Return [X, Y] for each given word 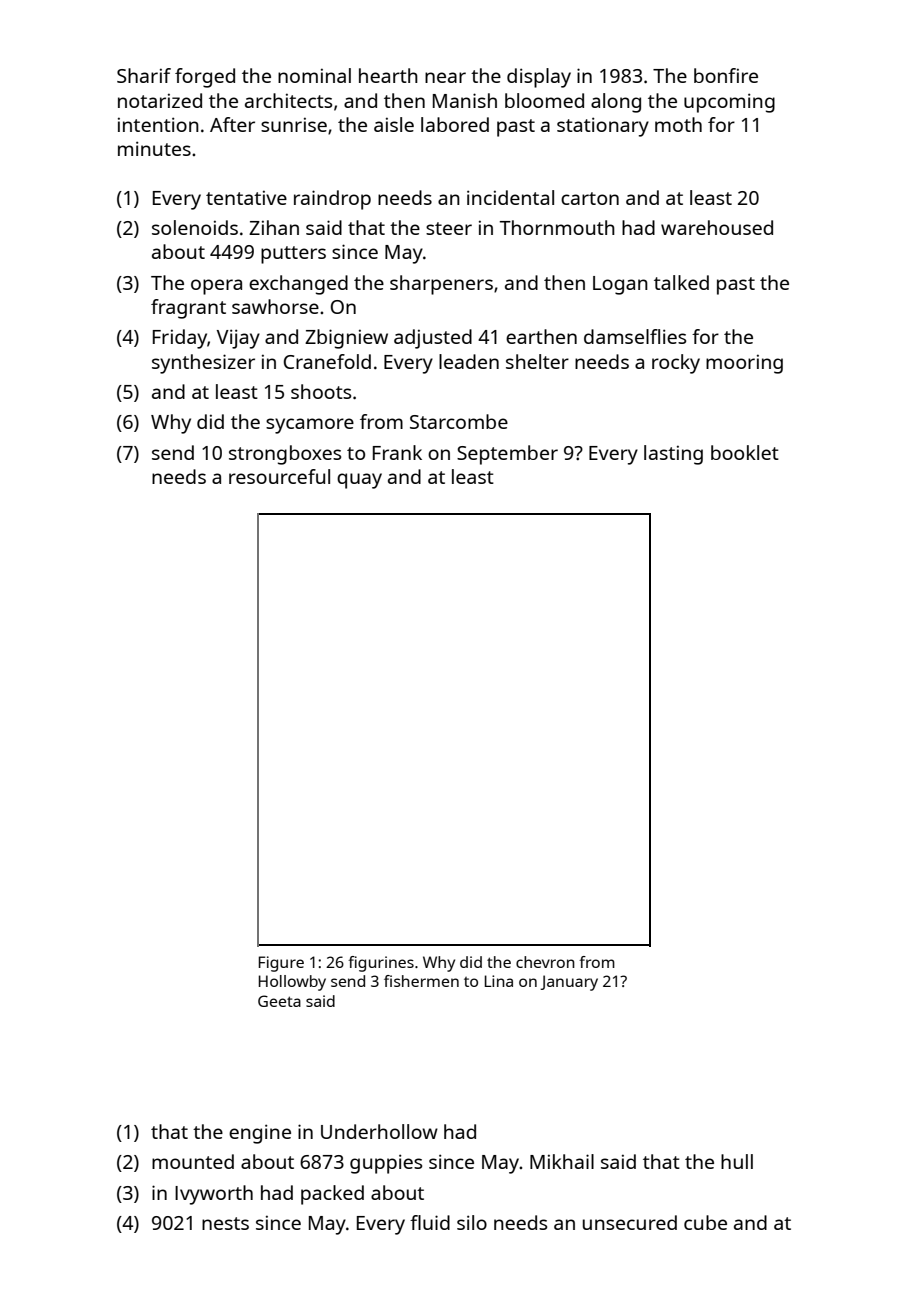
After [232, 124]
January [569, 983]
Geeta [279, 1001]
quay [359, 481]
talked [681, 282]
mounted [193, 1161]
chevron [545, 962]
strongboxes [285, 455]
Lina [499, 981]
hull [737, 1161]
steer [449, 228]
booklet [745, 452]
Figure [281, 964]
